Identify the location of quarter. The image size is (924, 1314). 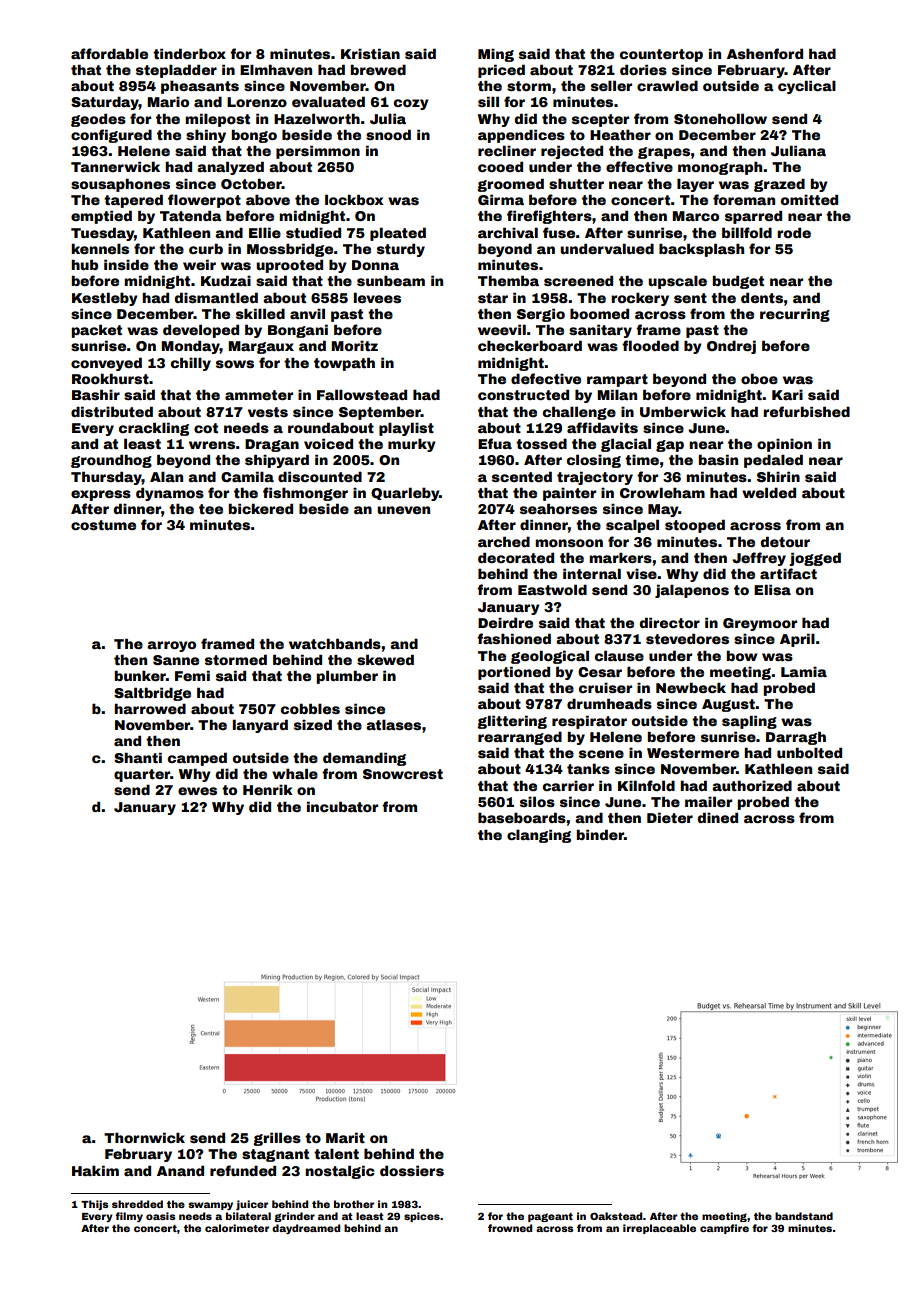
(142, 775).
